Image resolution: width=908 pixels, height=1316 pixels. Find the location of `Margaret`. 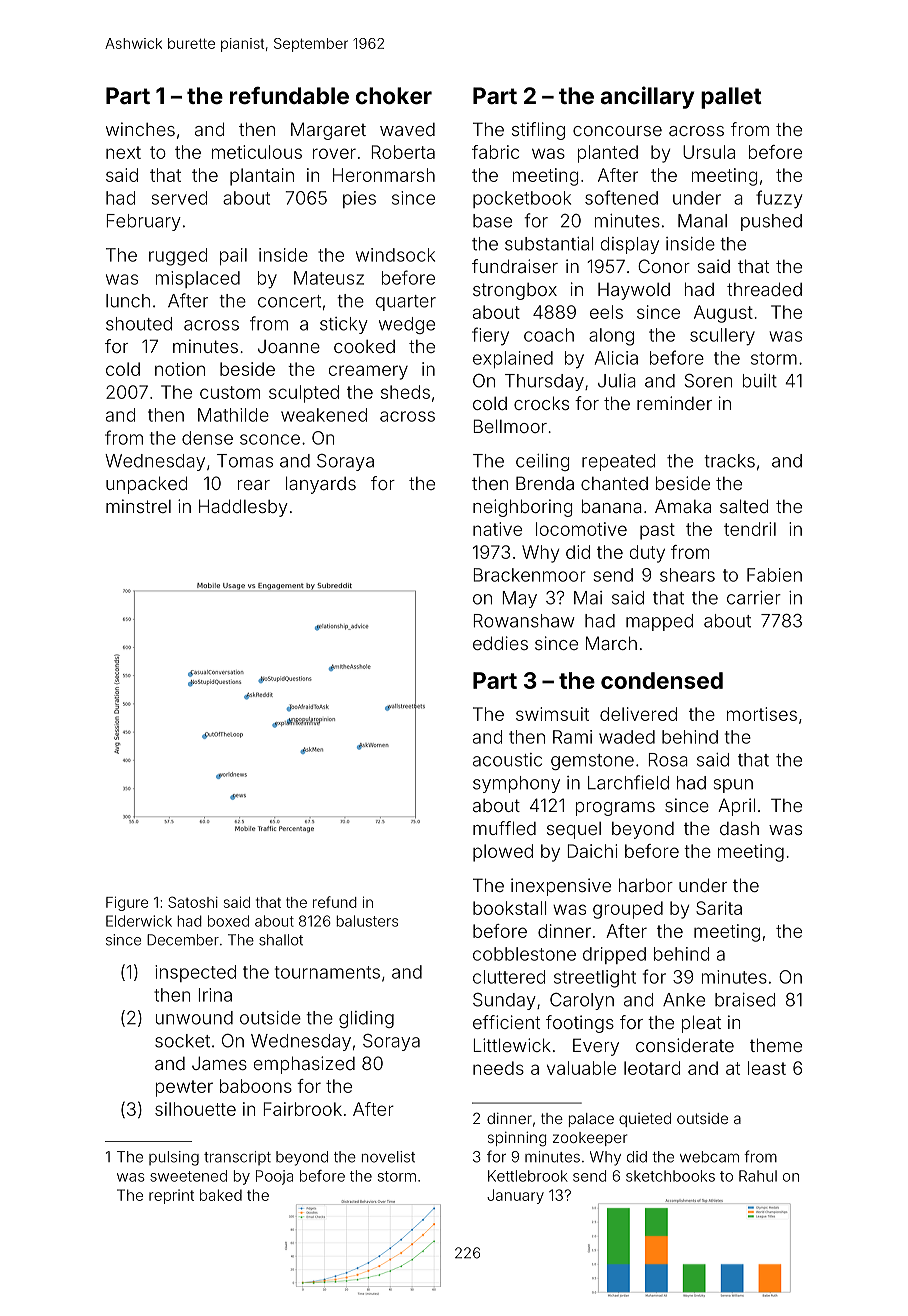

Margaret is located at coordinates (328, 131).
